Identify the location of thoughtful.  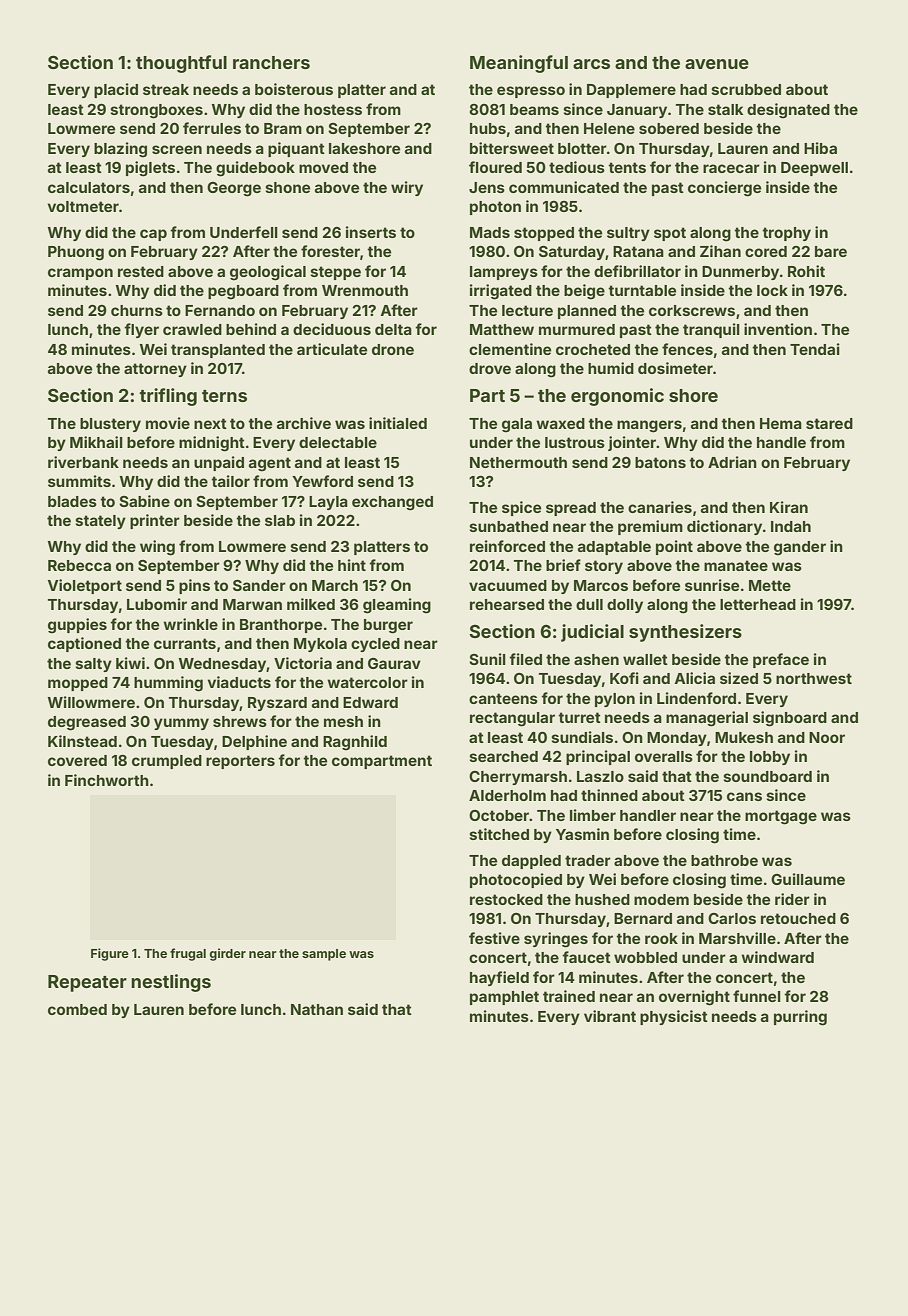
(181, 64).
